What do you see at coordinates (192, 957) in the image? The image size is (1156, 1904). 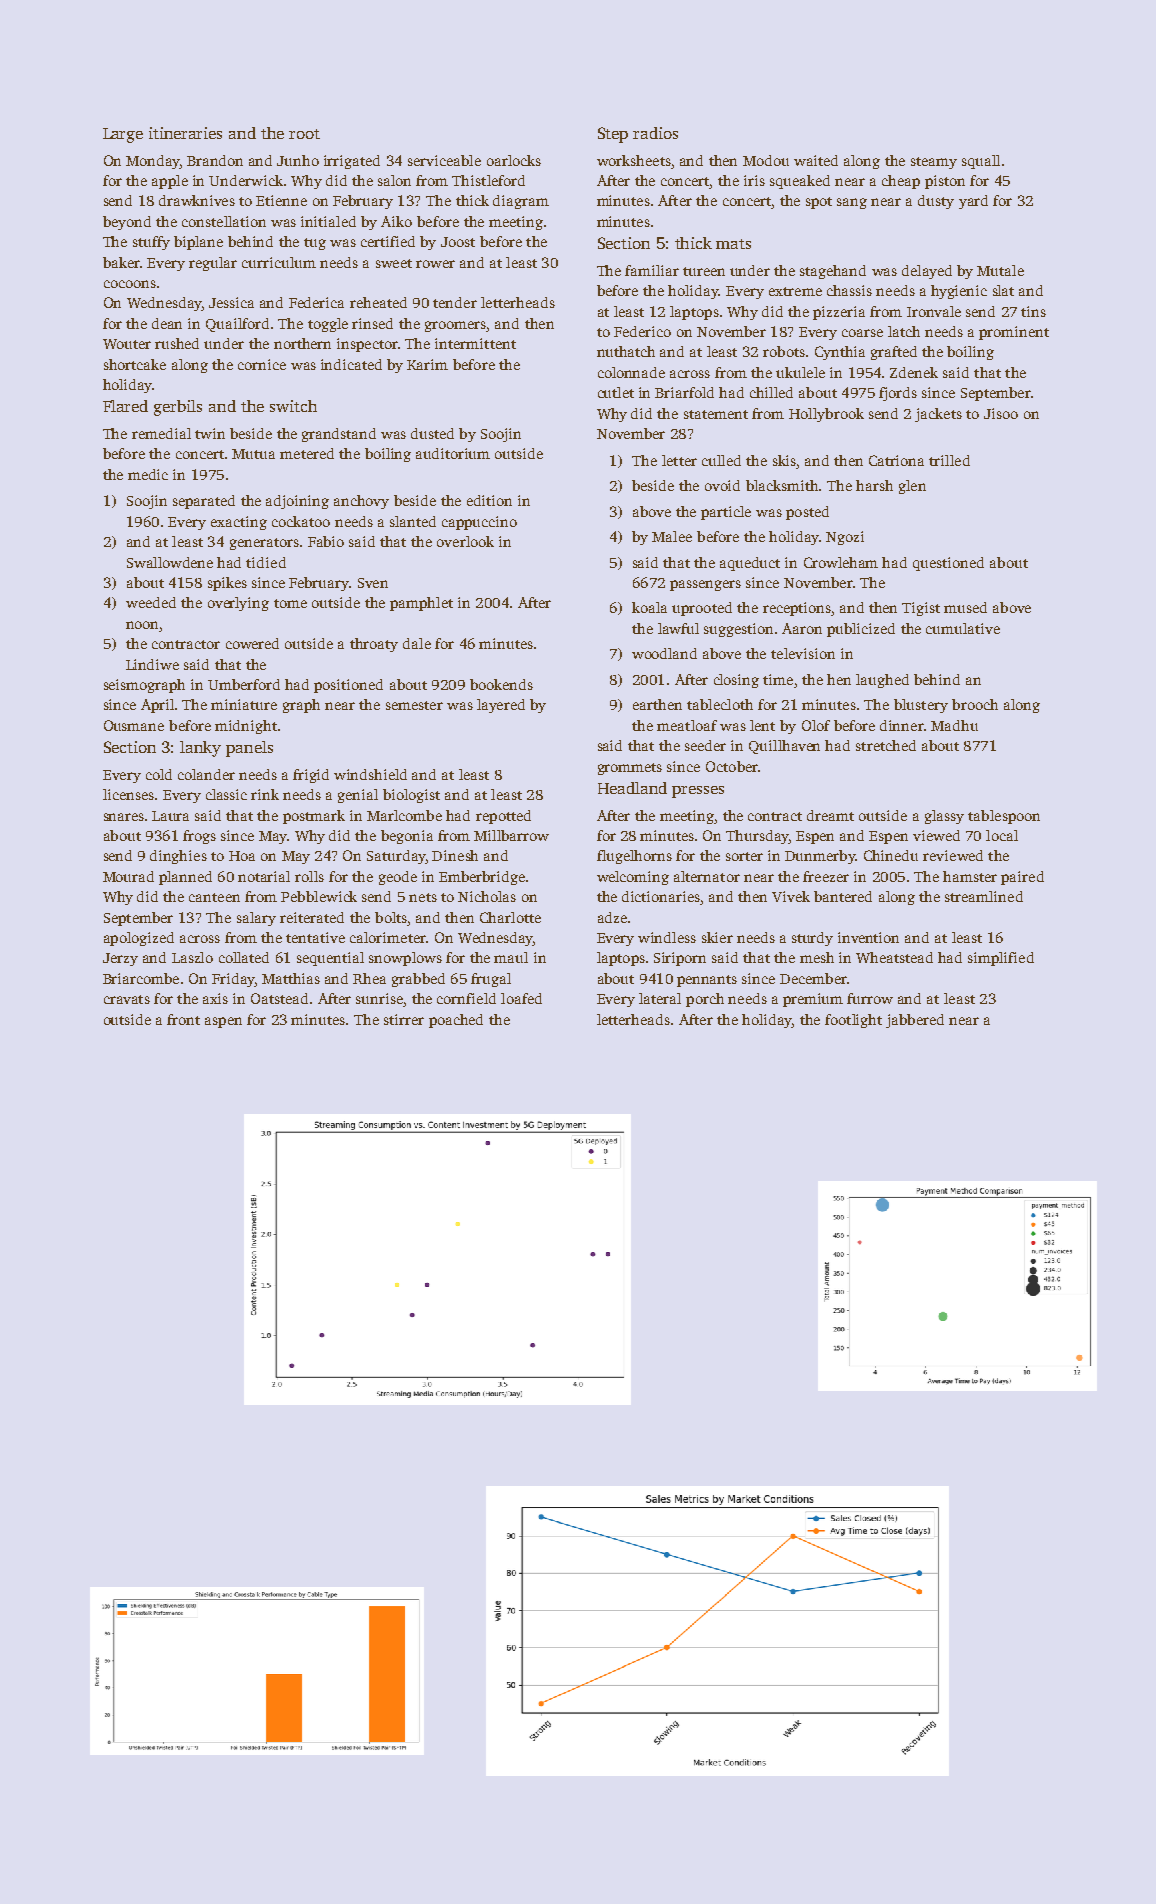 I see `Laszlo` at bounding box center [192, 957].
